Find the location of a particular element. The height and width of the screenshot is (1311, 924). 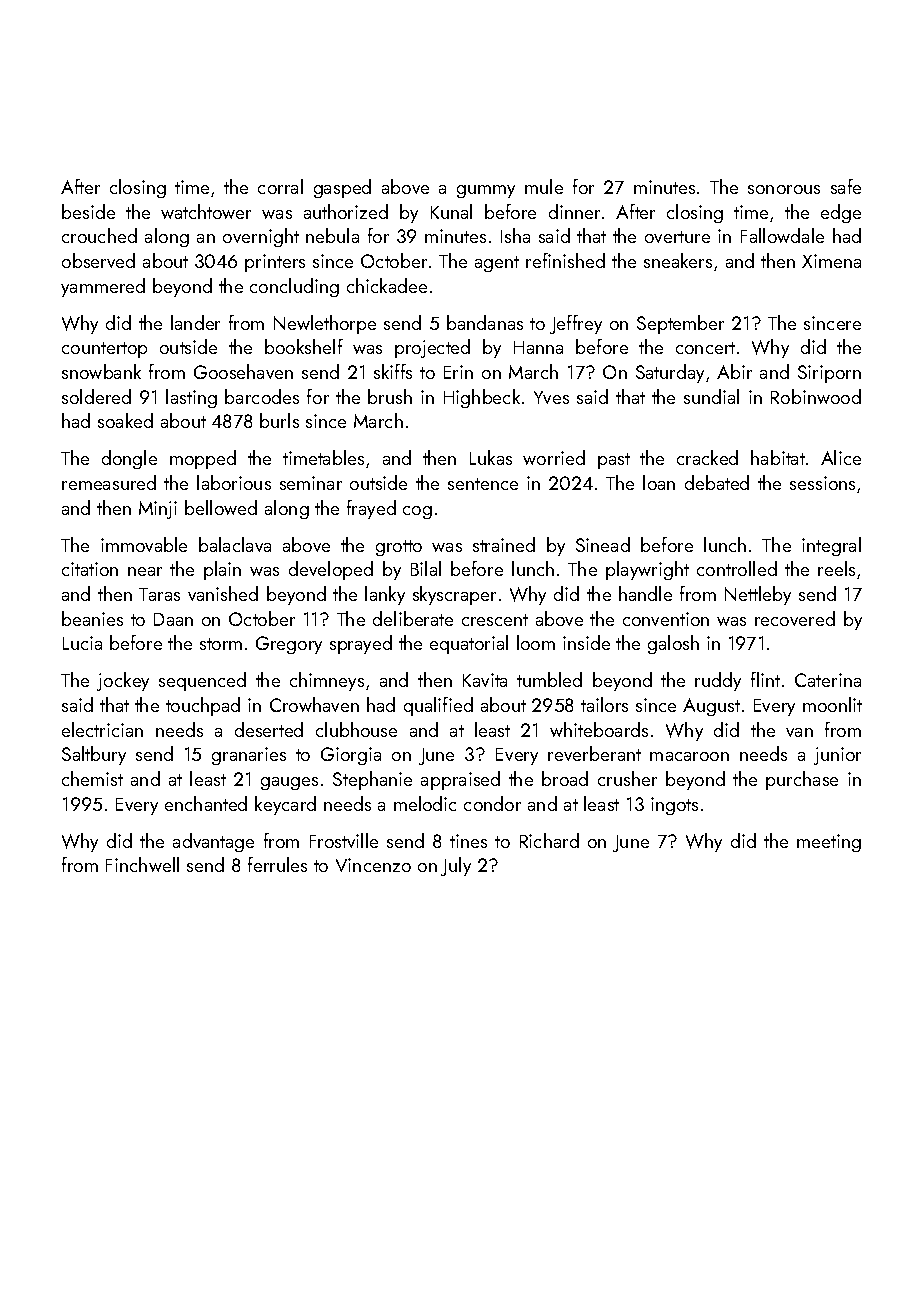

Sinead is located at coordinates (603, 544).
